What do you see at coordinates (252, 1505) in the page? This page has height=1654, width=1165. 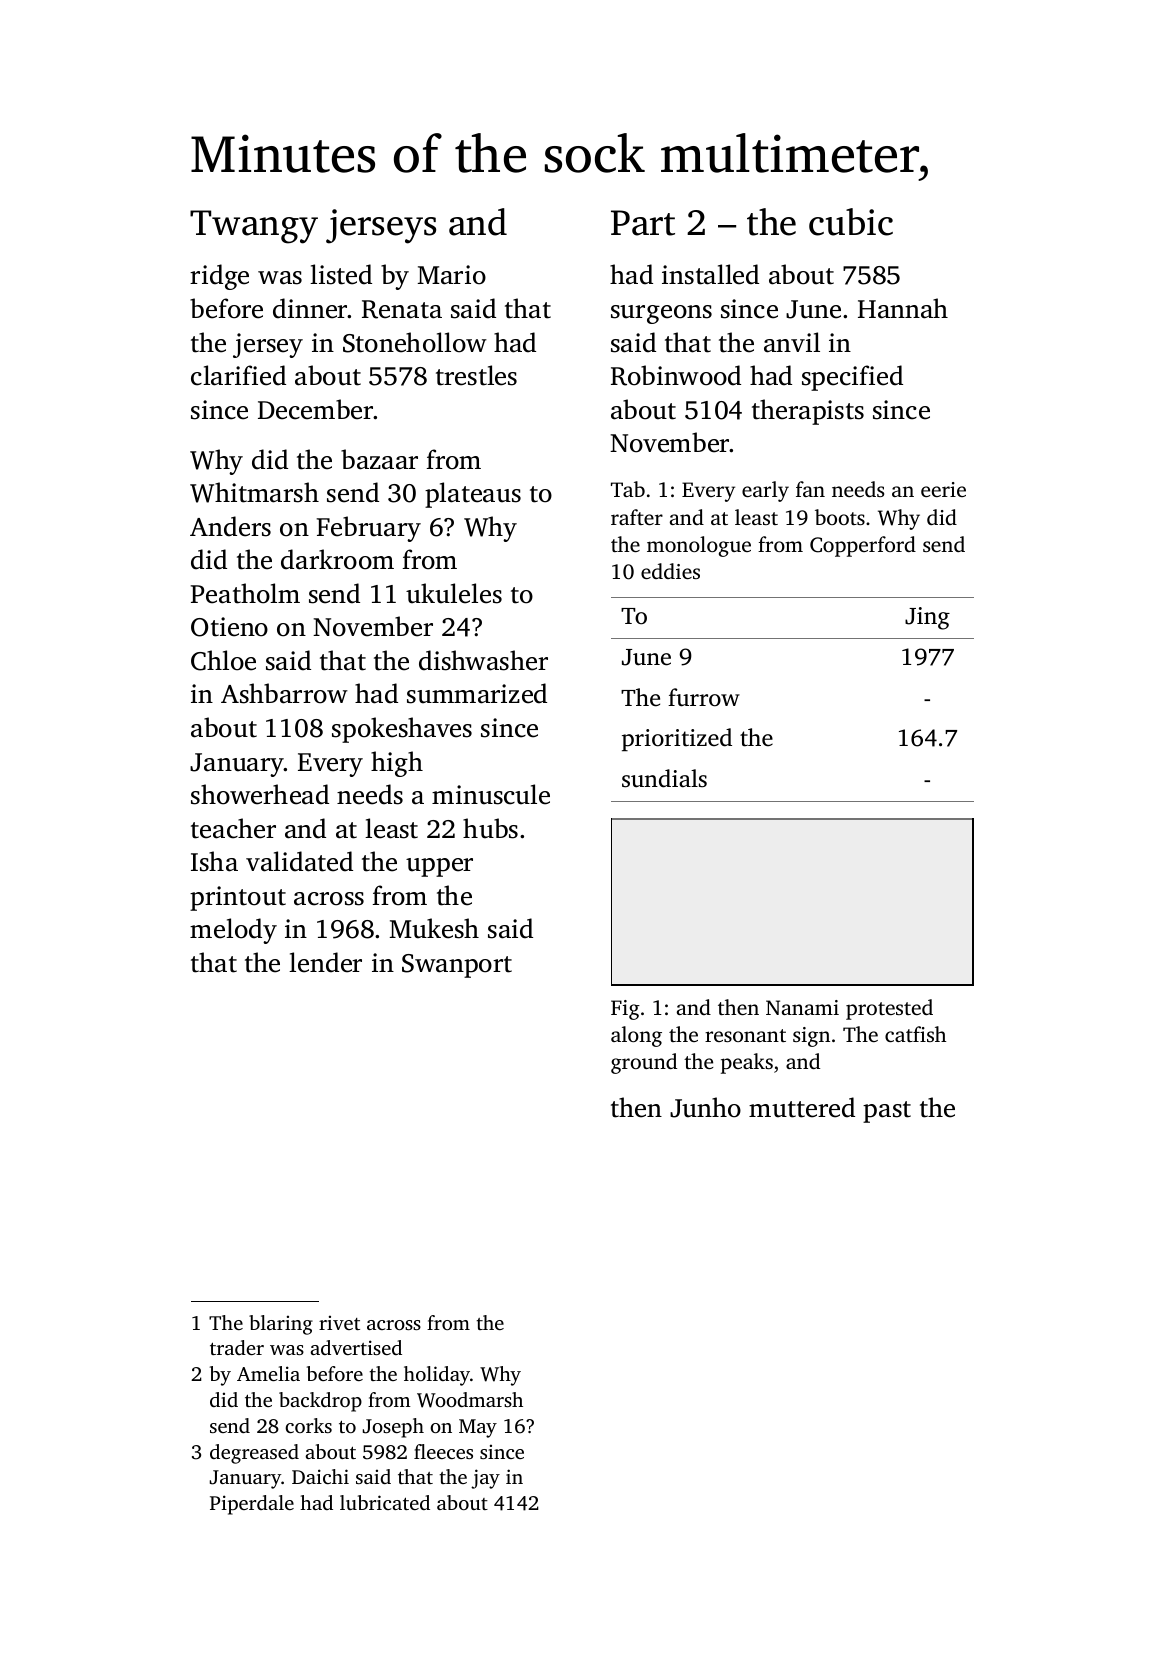 I see `Piperdale` at bounding box center [252, 1505].
